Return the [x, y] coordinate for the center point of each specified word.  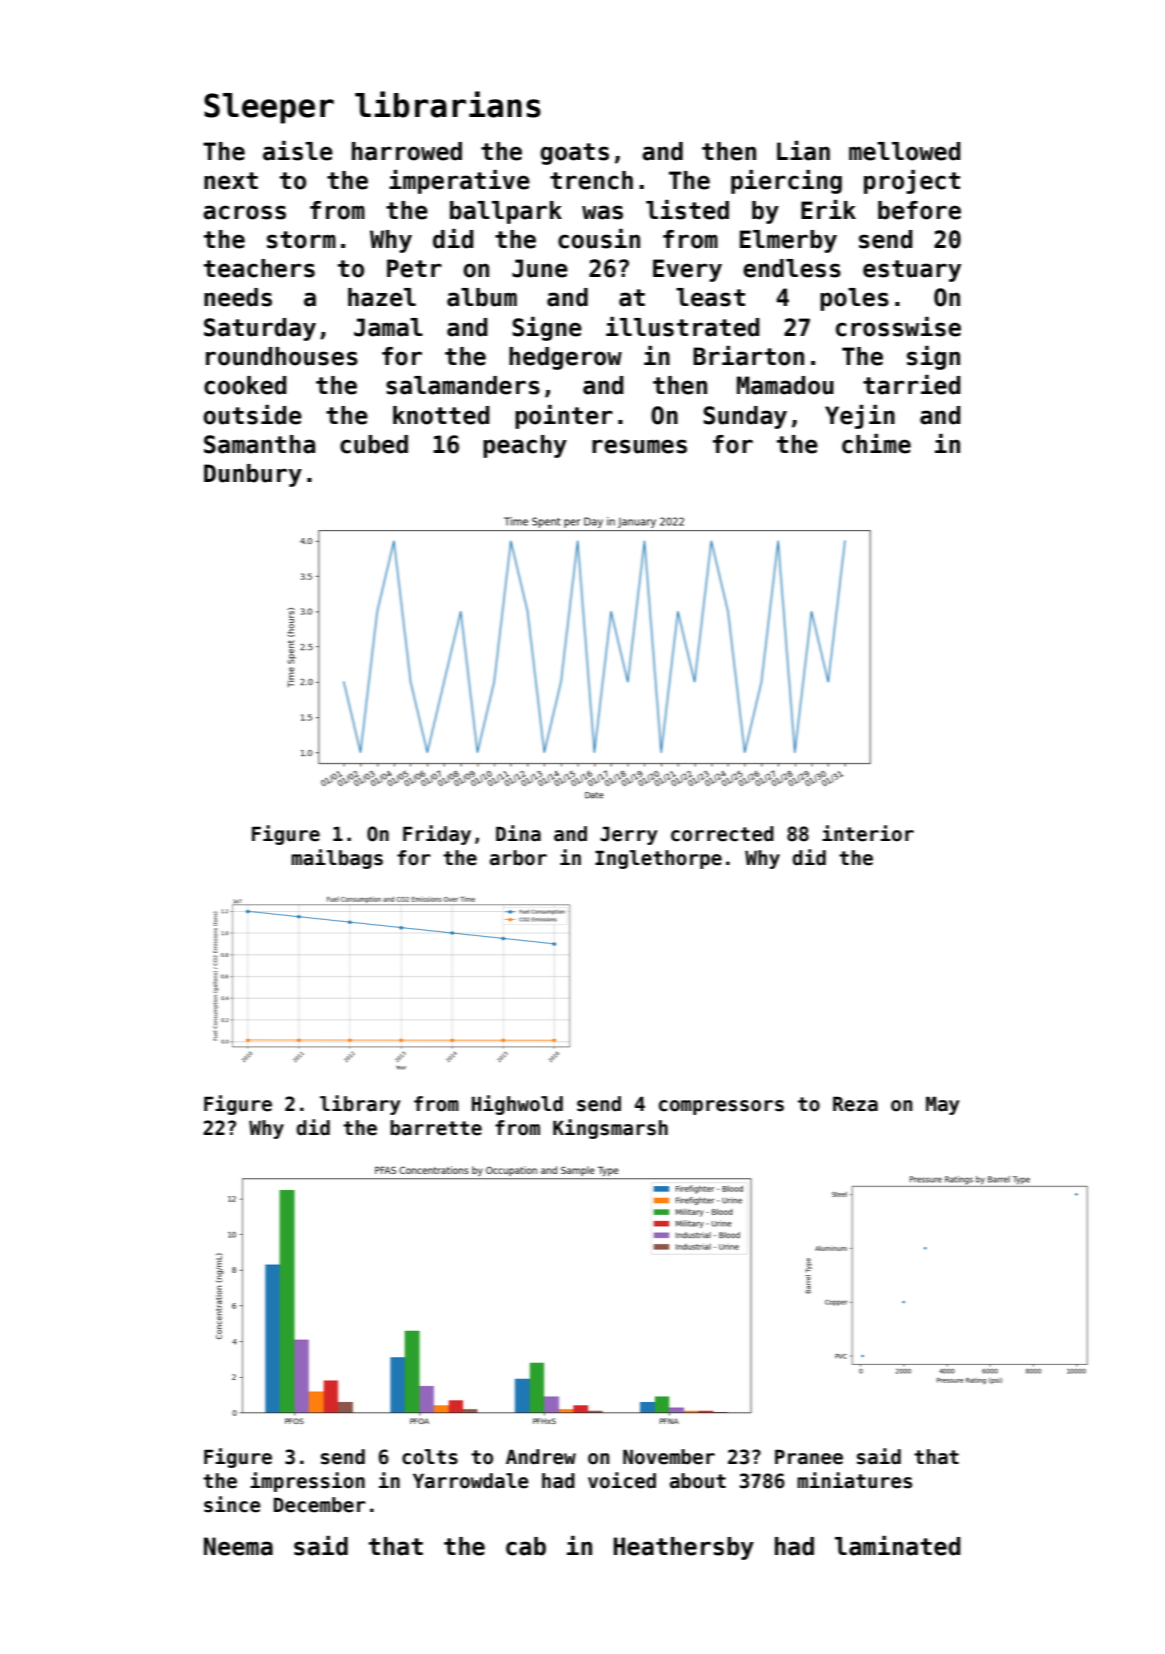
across [244, 212]
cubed [374, 444]
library [360, 1105]
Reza [855, 1104]
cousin [599, 239]
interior [868, 833]
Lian [803, 151]
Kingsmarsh [610, 1129]
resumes [639, 446]
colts [430, 1457]
